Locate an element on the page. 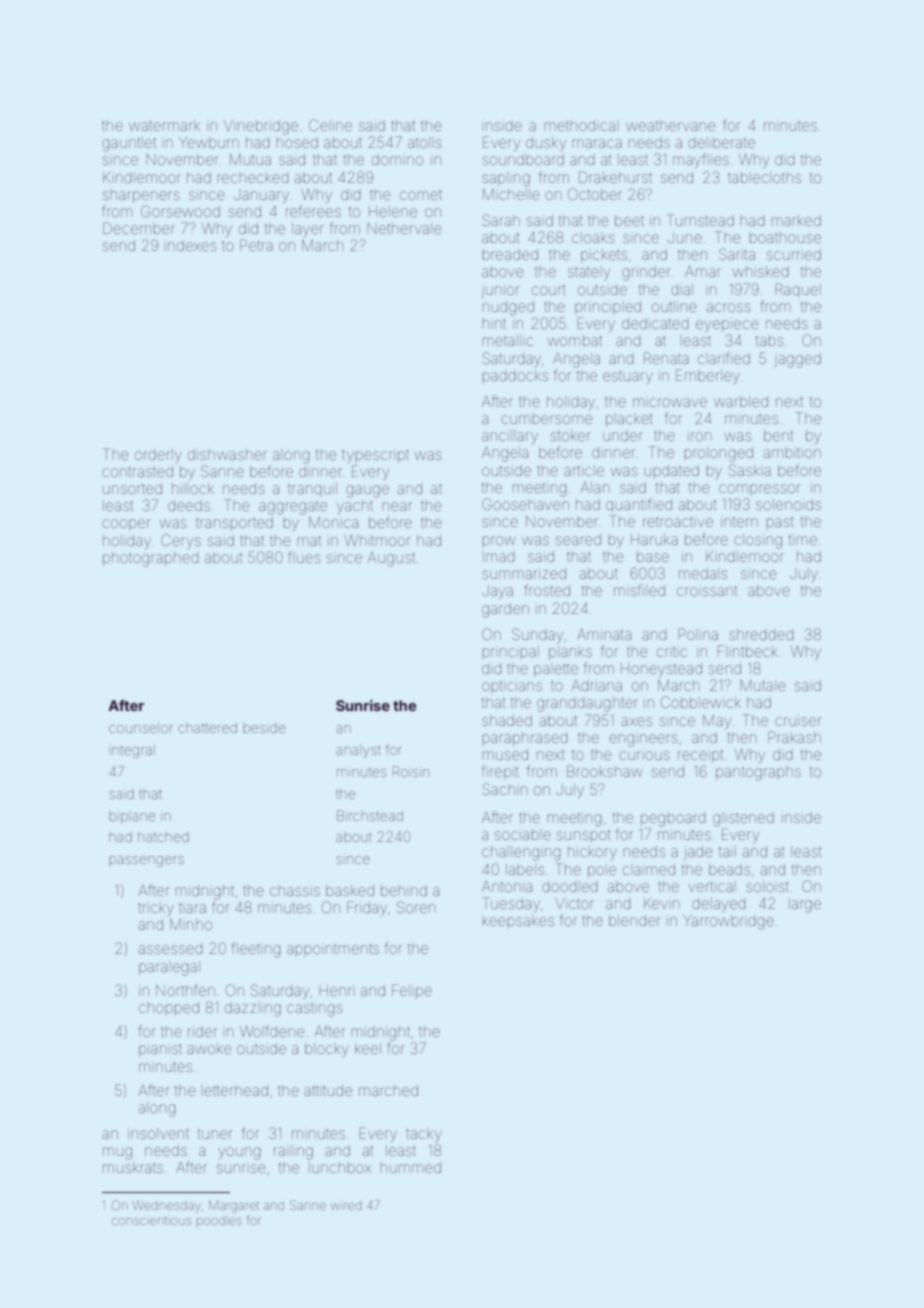 Image resolution: width=924 pixels, height=1308 pixels. claimed is located at coordinates (649, 869).
